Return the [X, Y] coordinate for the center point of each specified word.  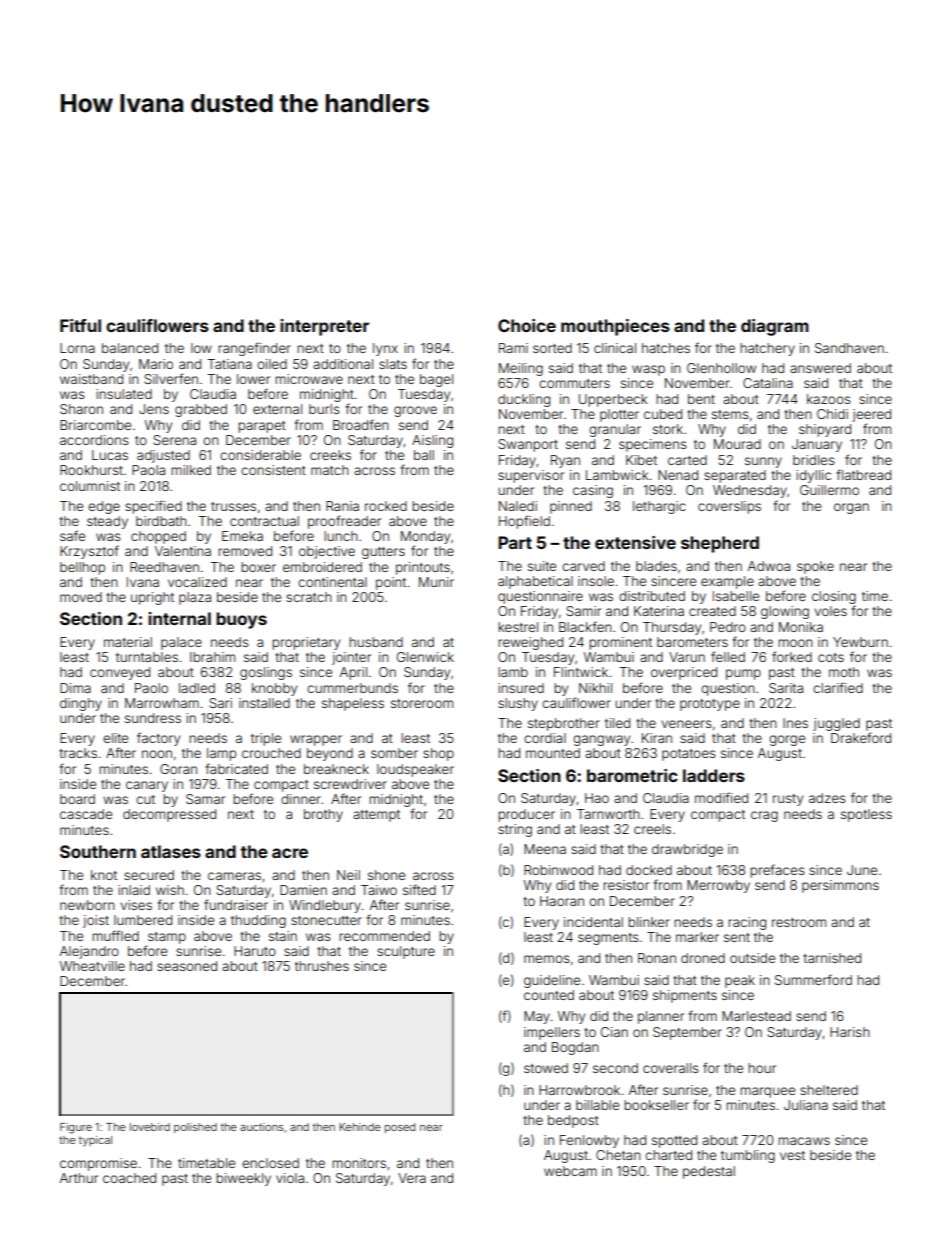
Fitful [80, 325]
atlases [171, 851]
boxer [258, 567]
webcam [570, 1171]
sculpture [406, 952]
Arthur [79, 1178]
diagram [775, 327]
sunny [763, 462]
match [330, 470]
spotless [866, 815]
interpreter [324, 327]
